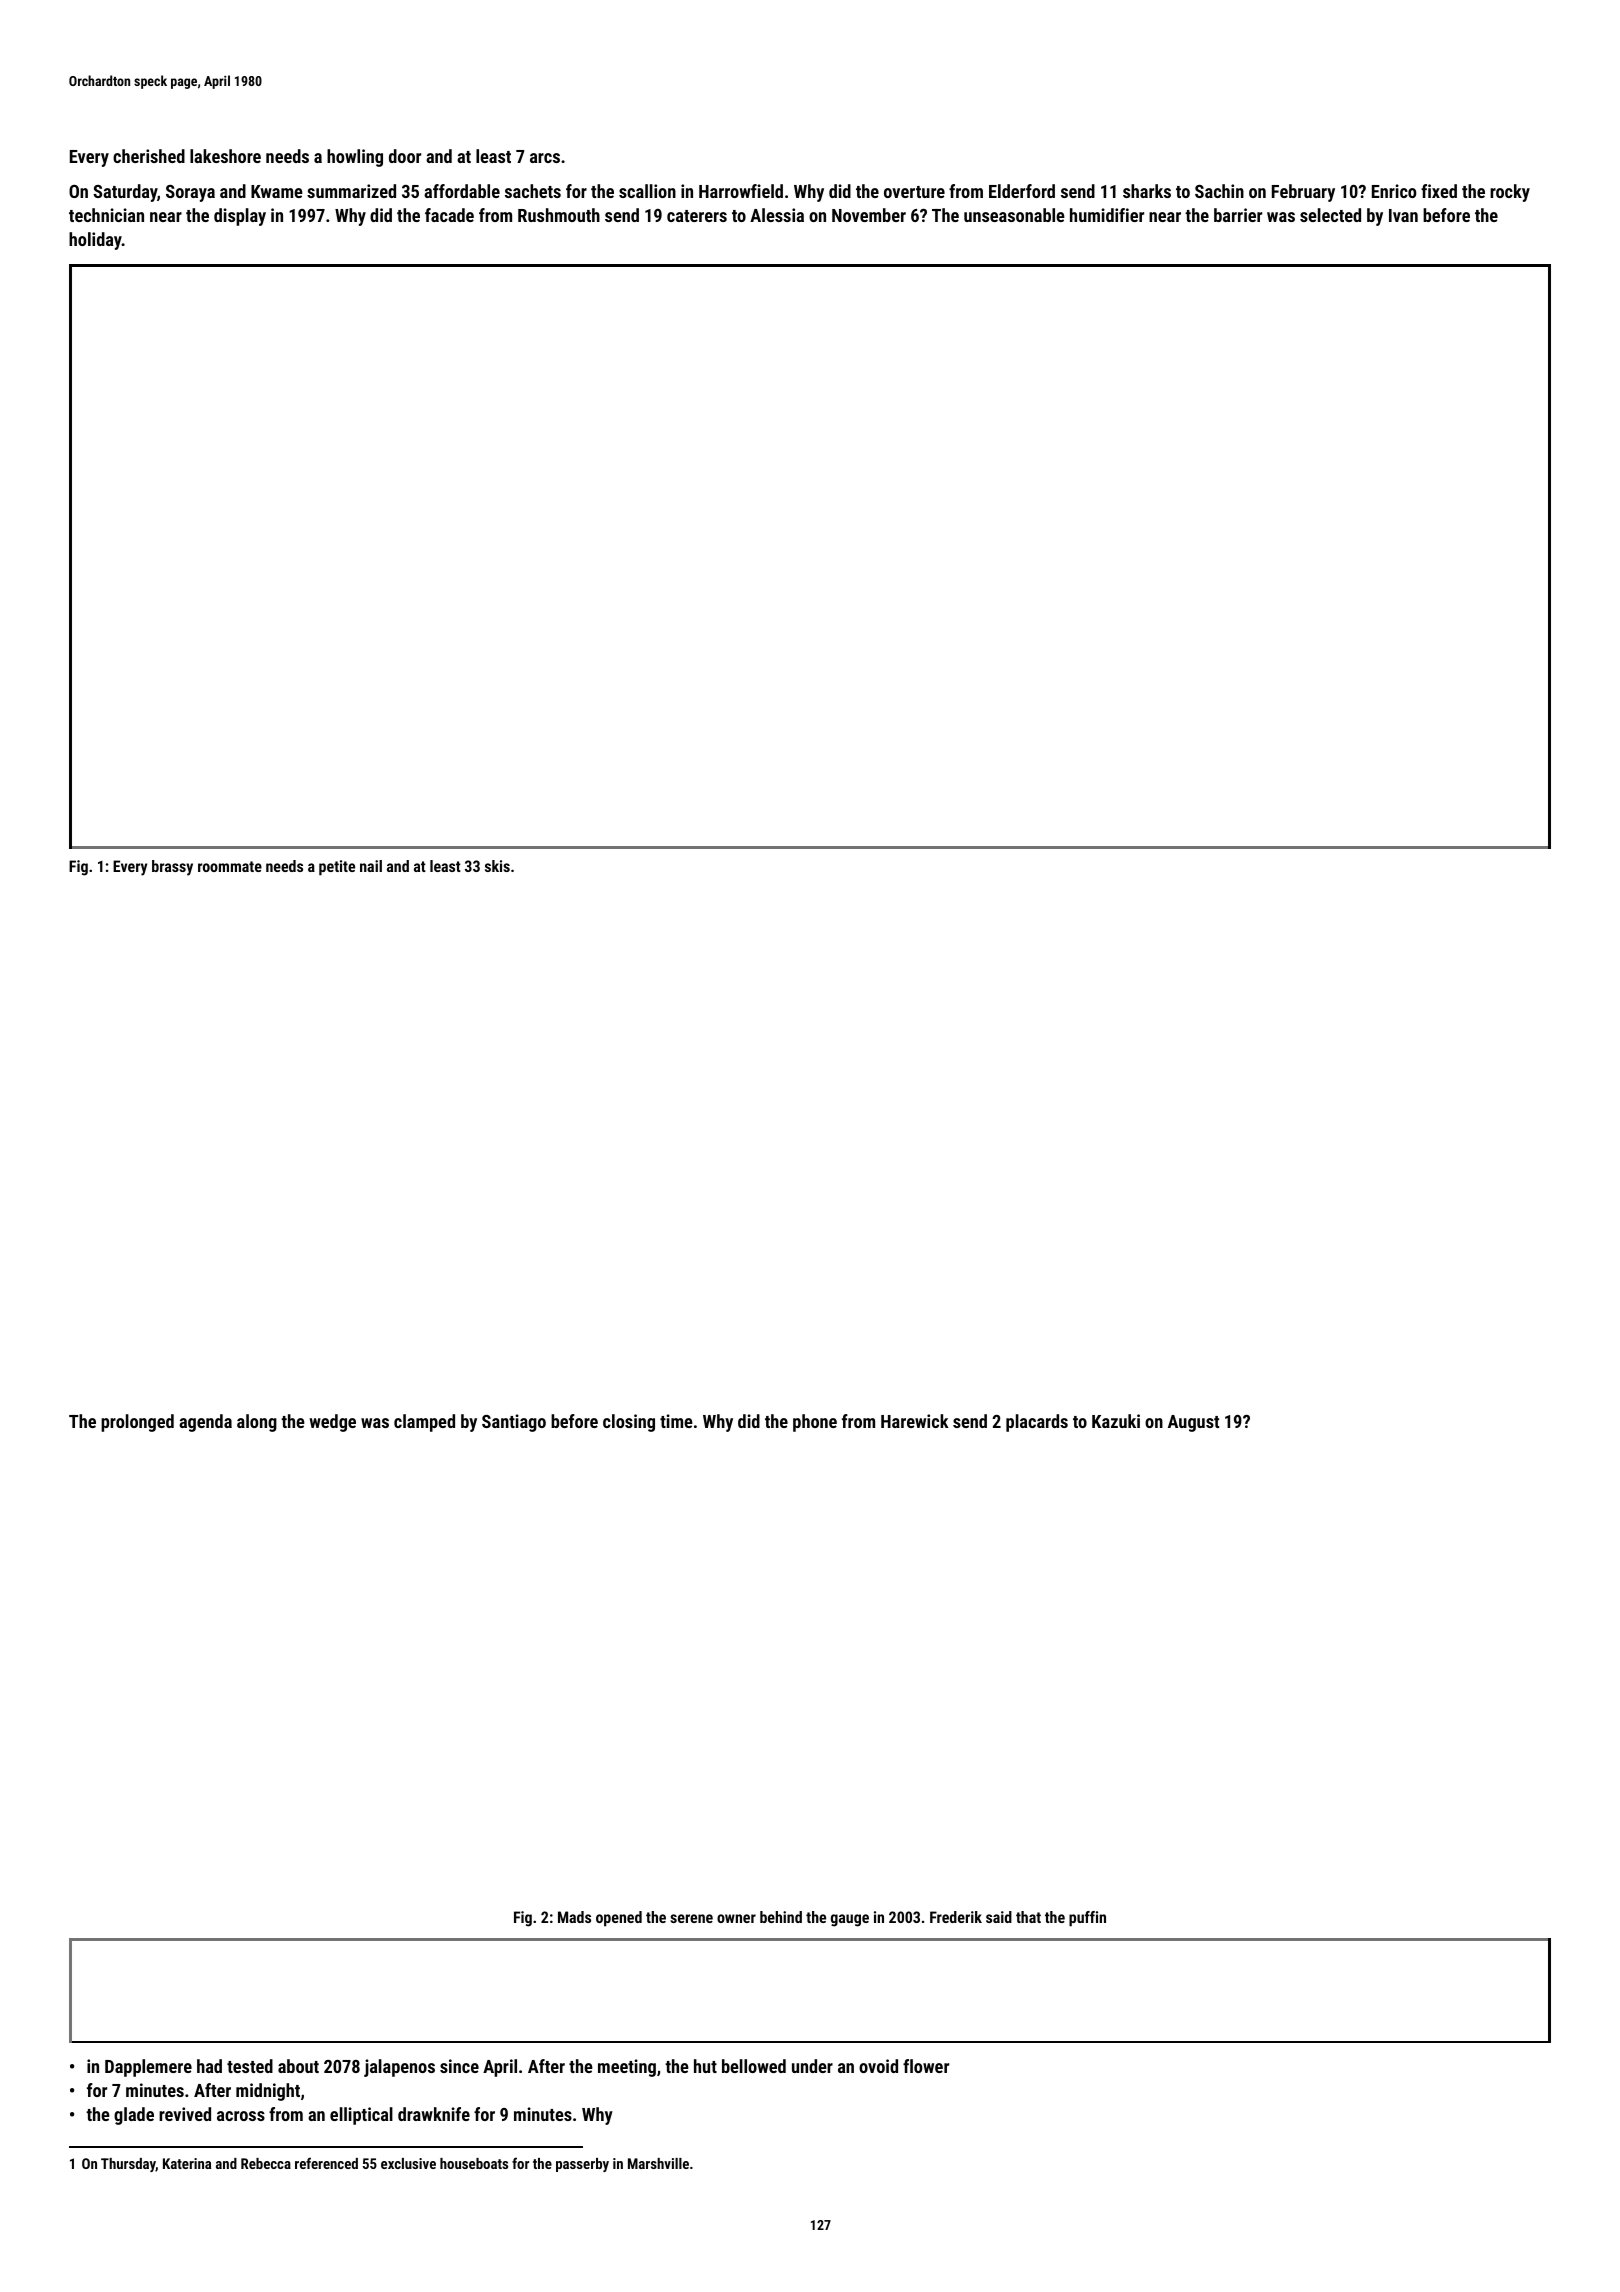 This screenshot has width=1620, height=2292. What do you see at coordinates (405, 156) in the screenshot?
I see `door` at bounding box center [405, 156].
